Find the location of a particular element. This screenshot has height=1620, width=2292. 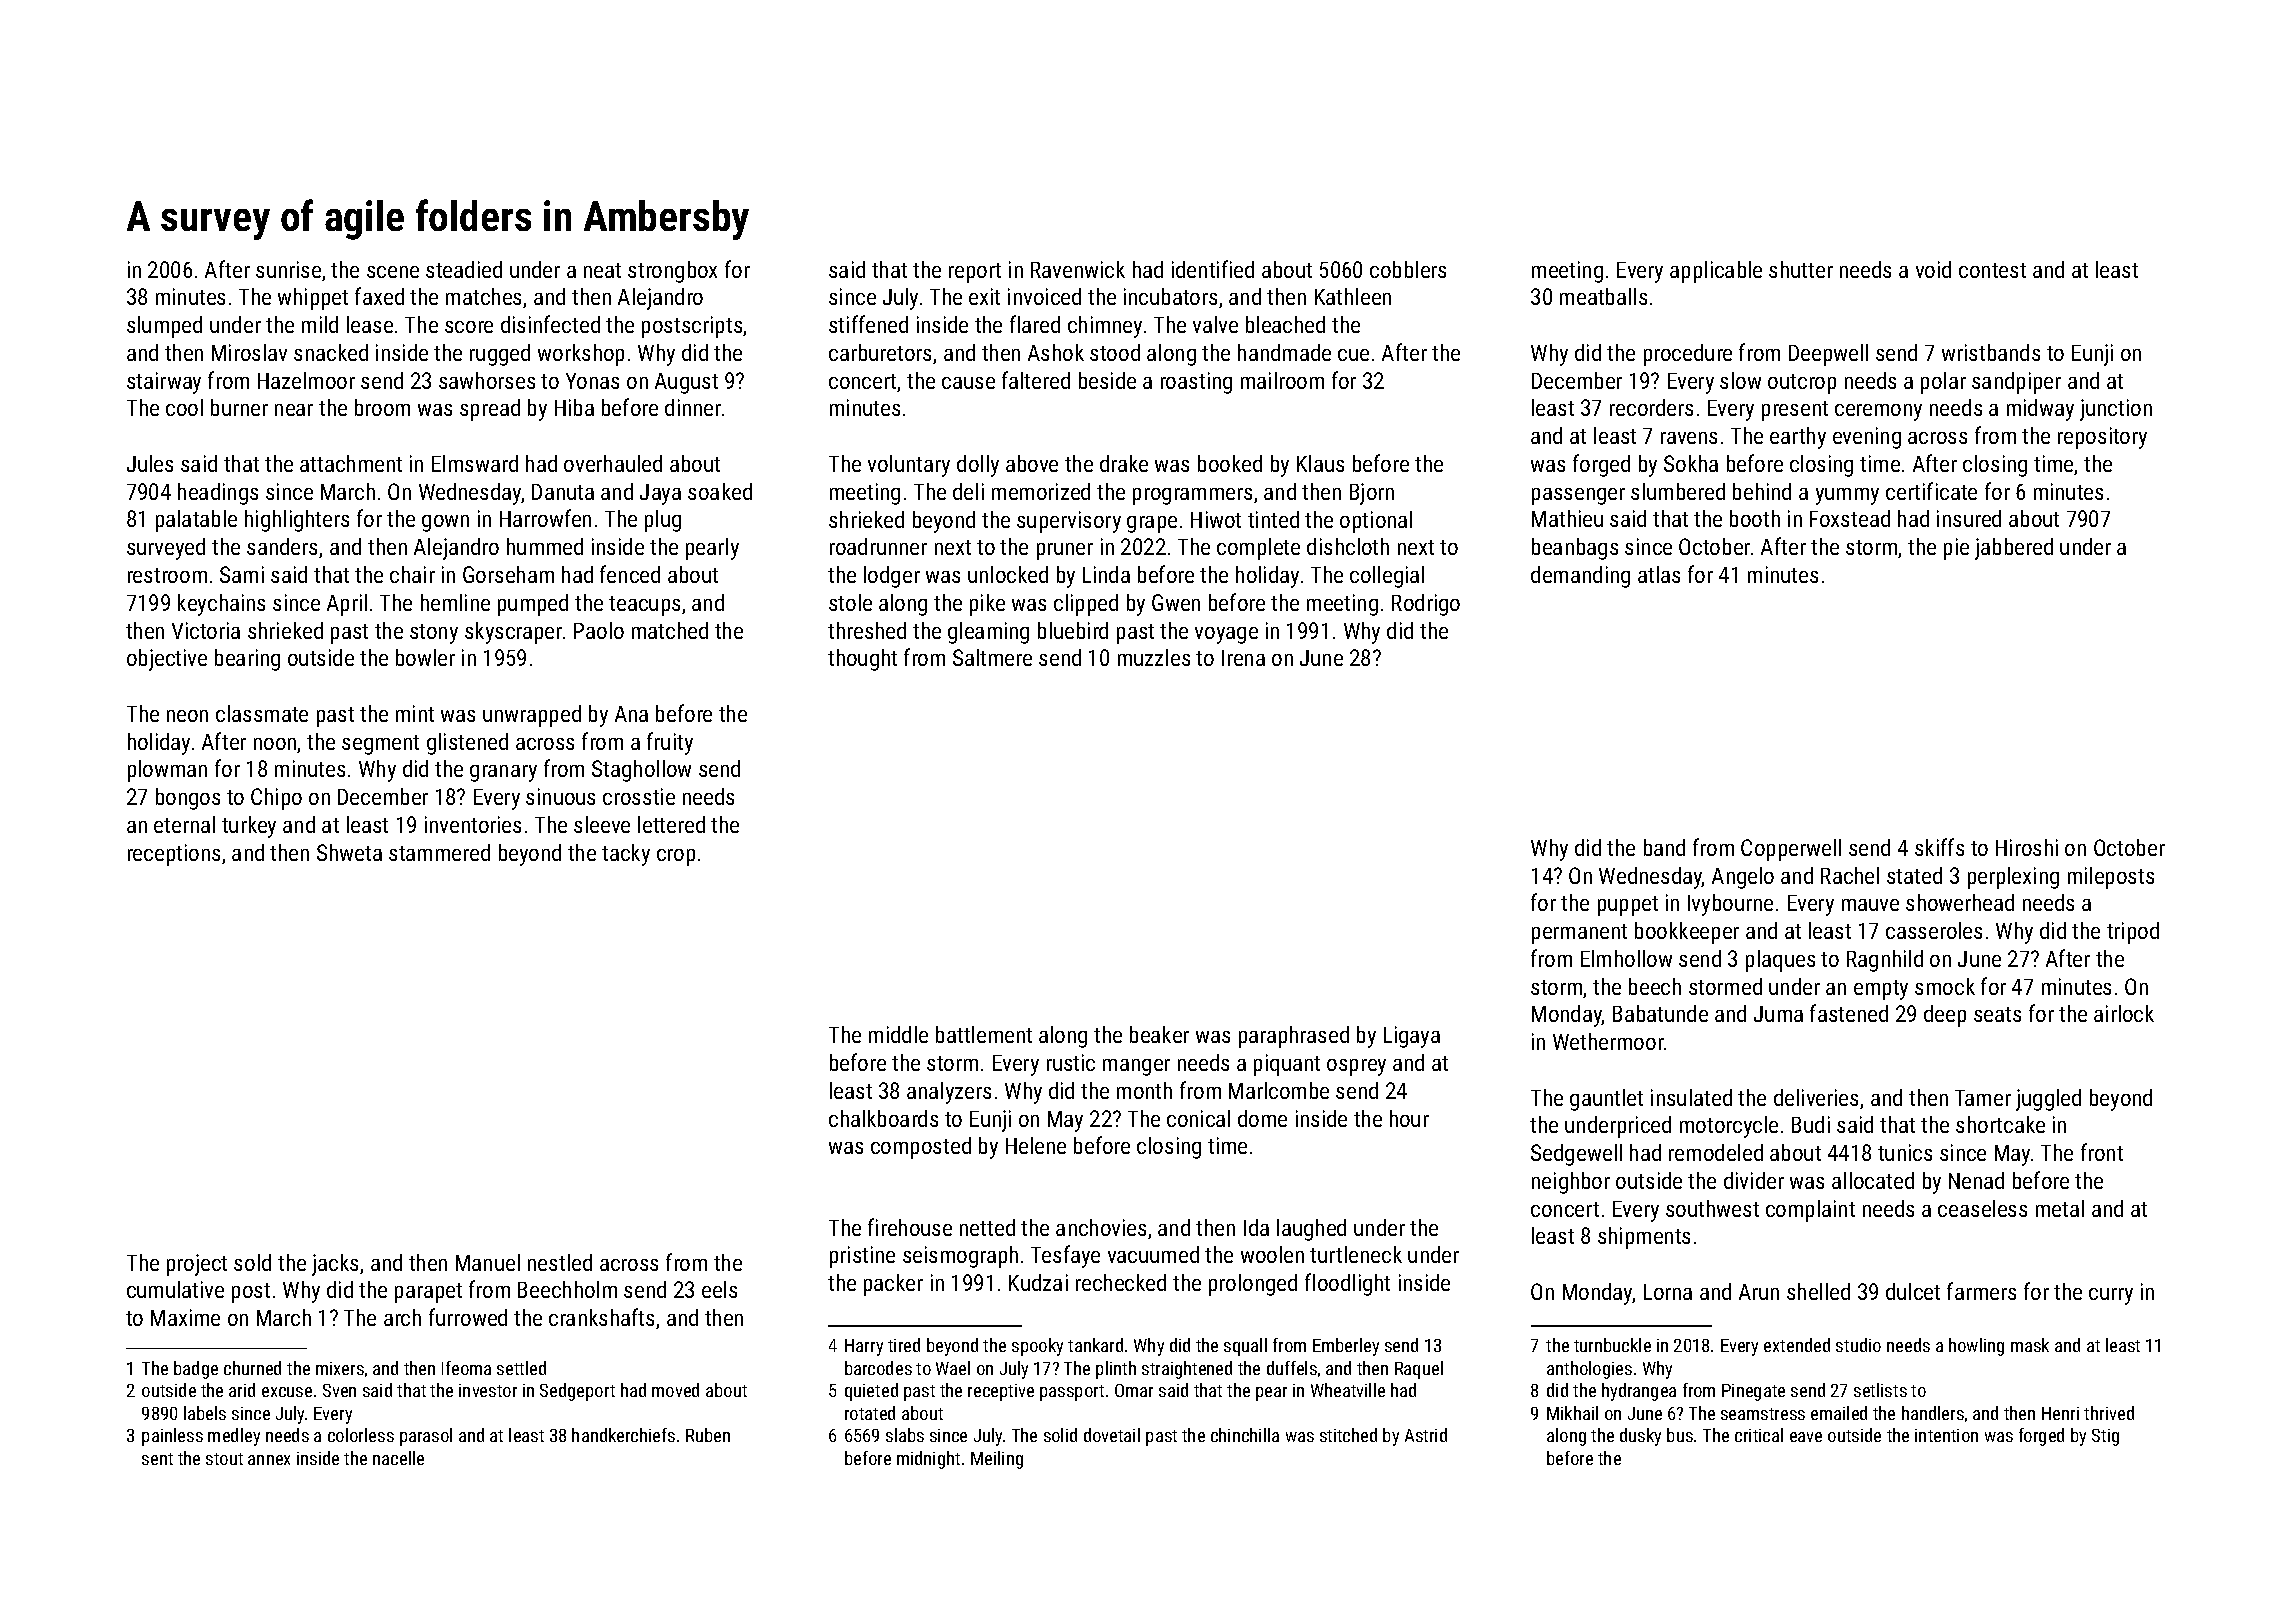

evening is located at coordinates (1867, 438).
